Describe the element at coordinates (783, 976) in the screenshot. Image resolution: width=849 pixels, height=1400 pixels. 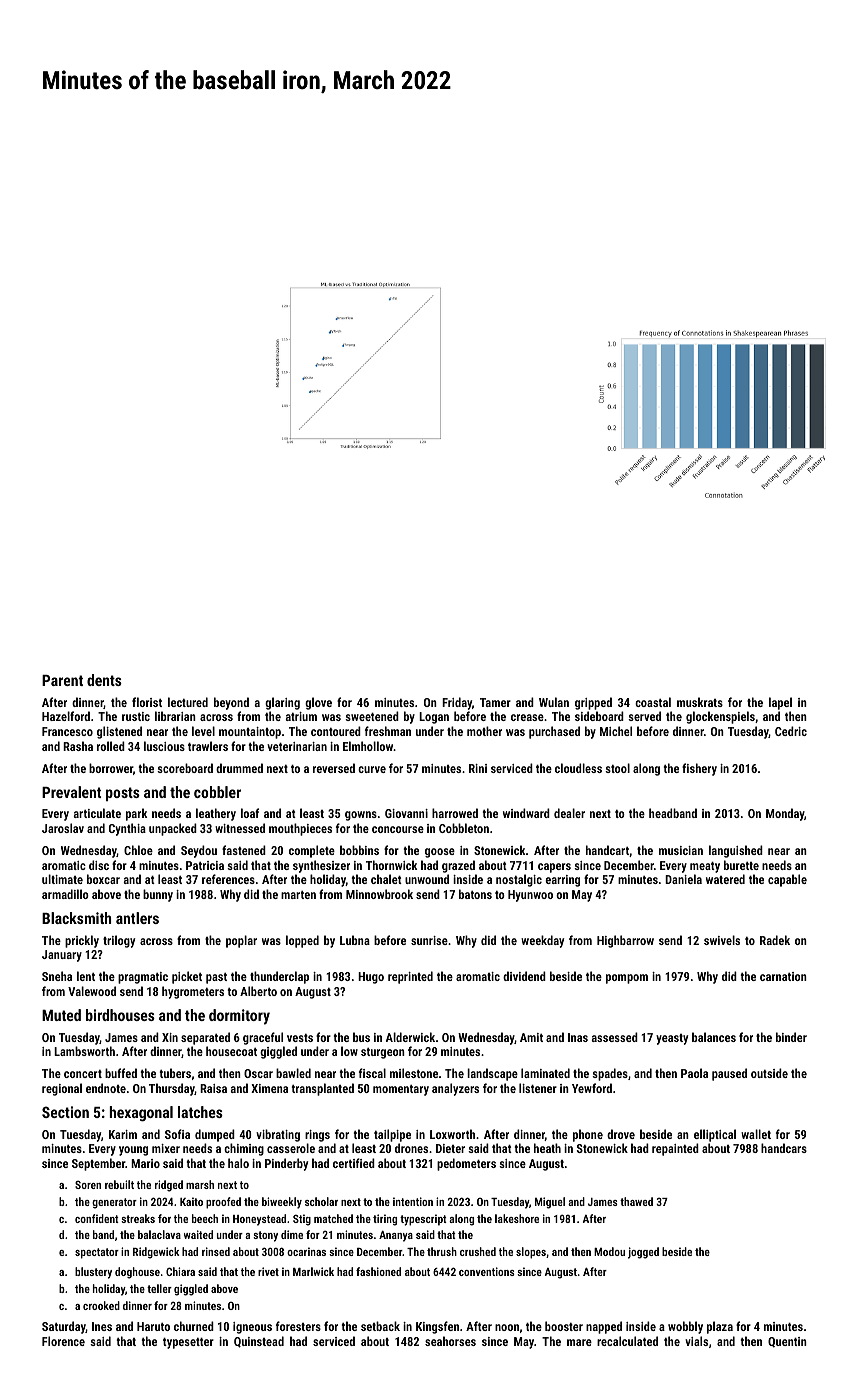
I see `carnation` at that location.
